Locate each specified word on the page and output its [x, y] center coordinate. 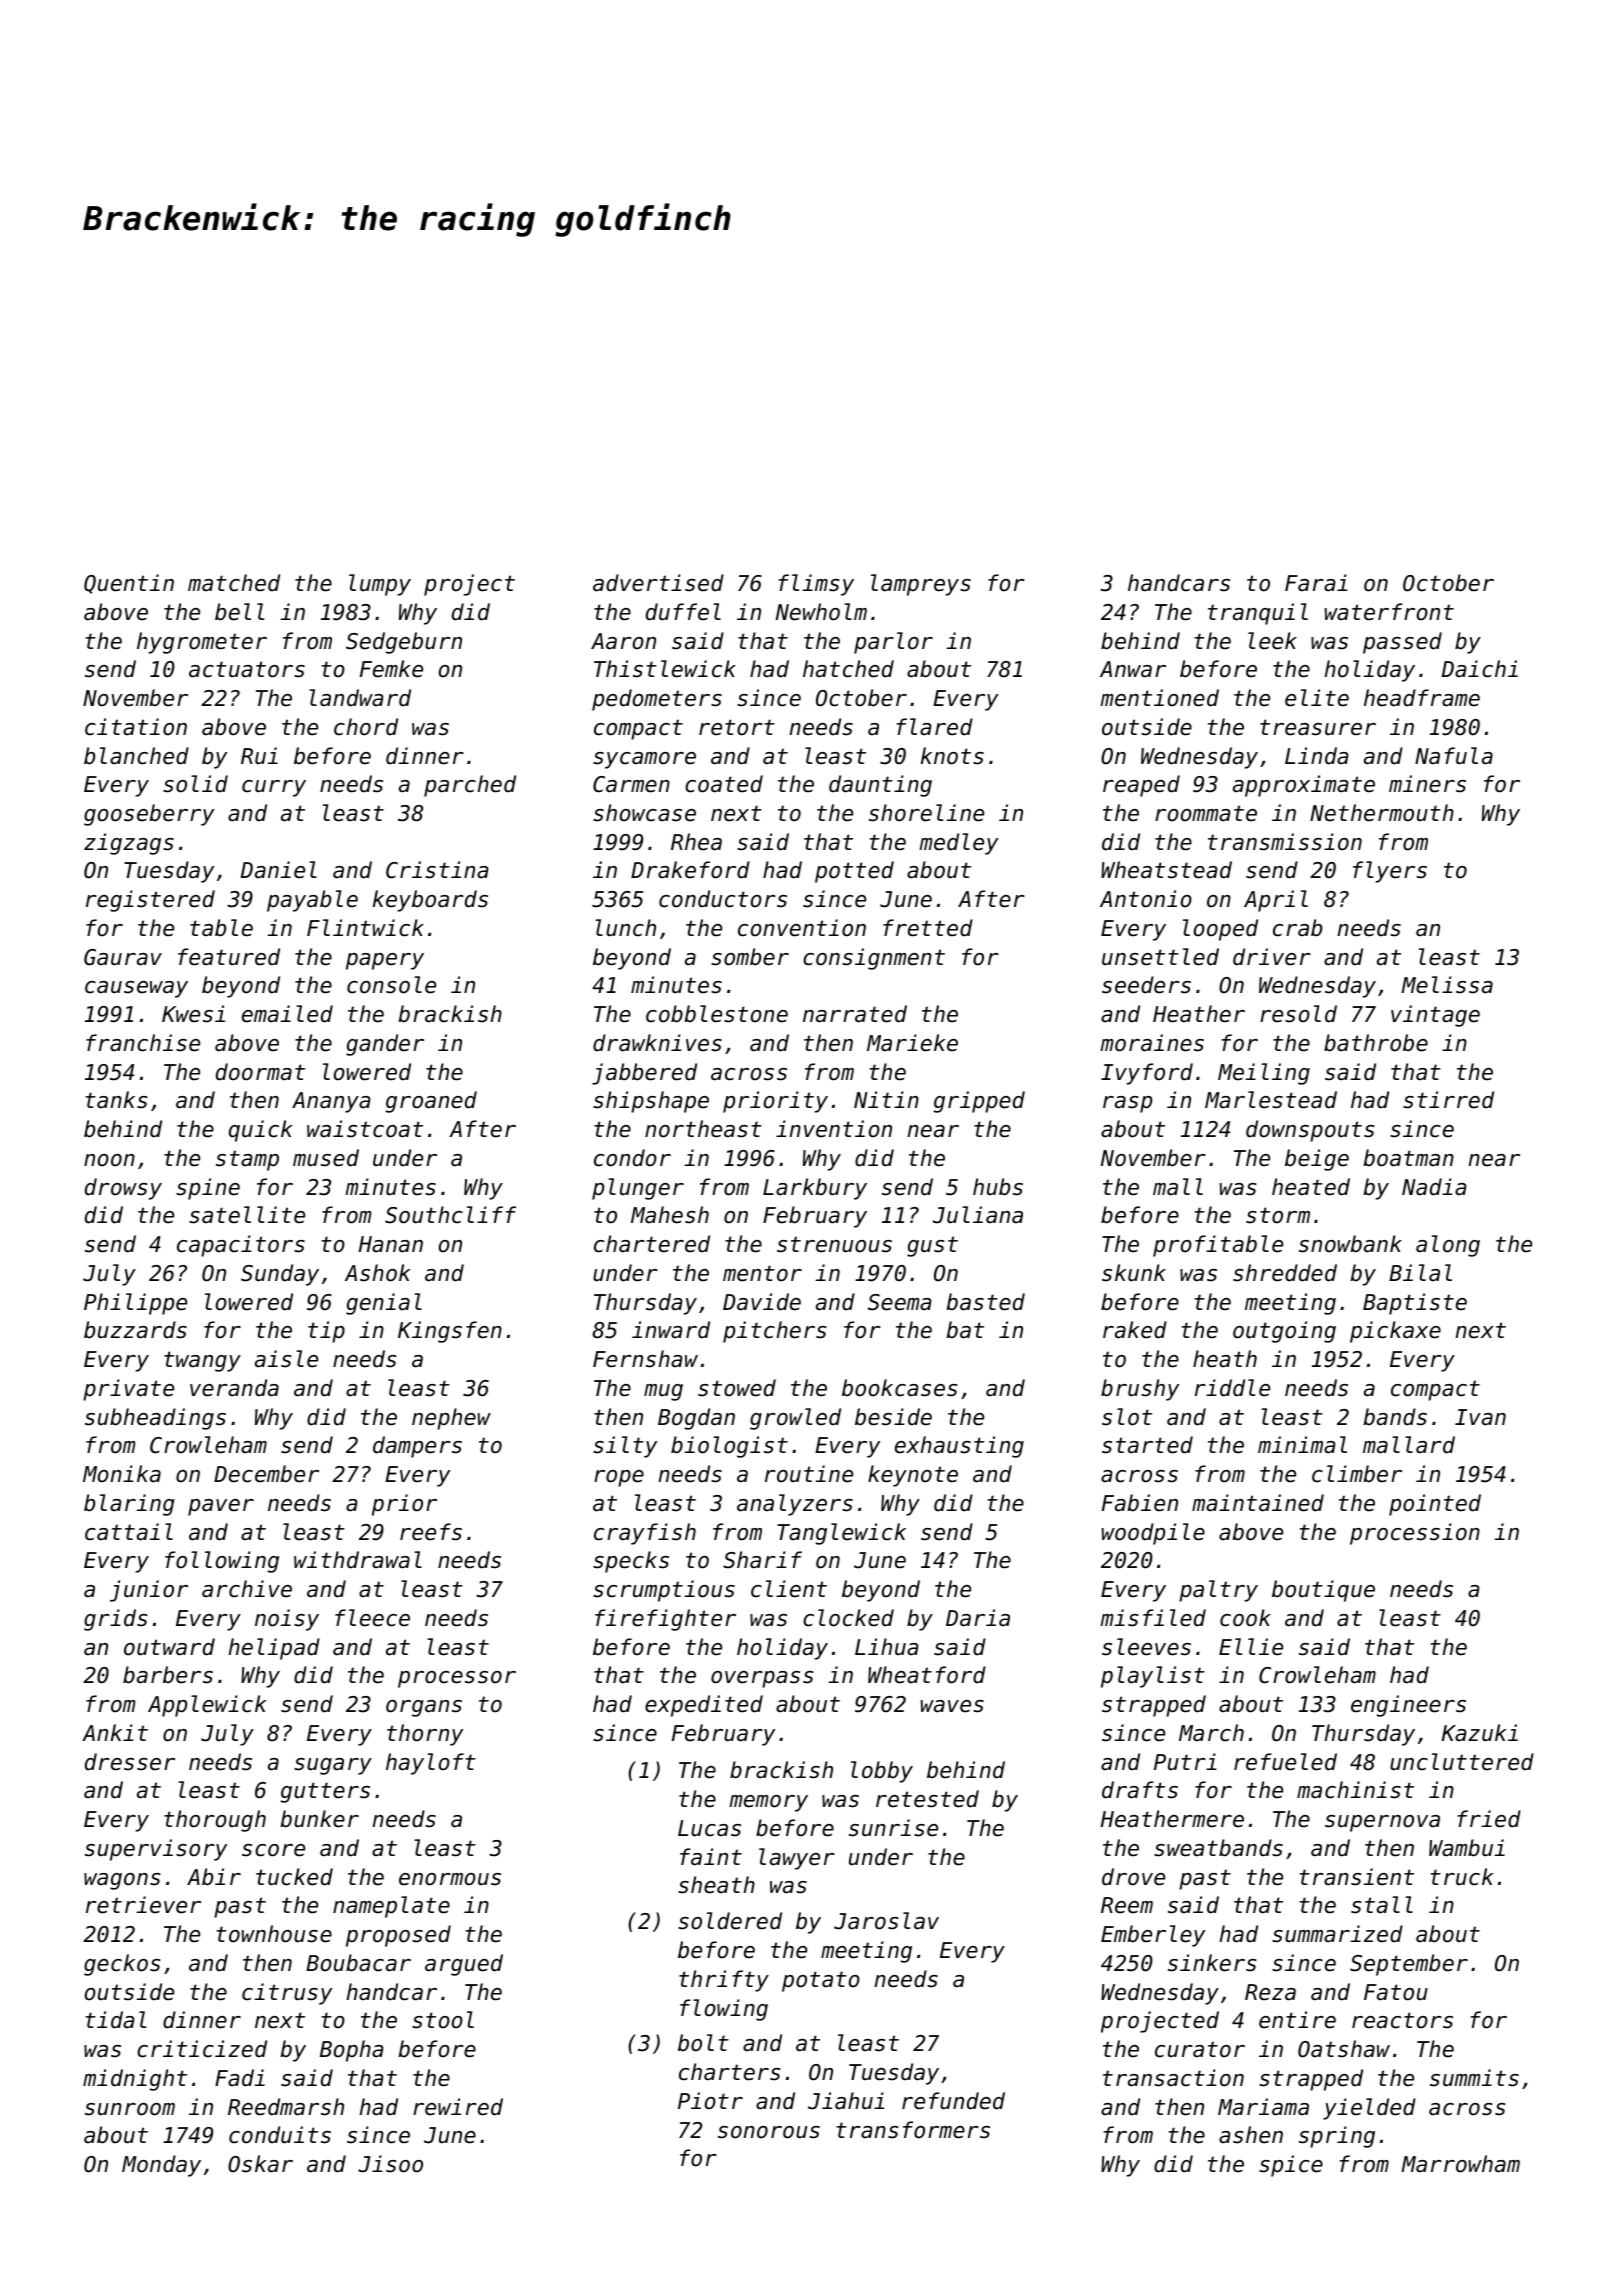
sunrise [893, 1828]
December [266, 1474]
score [273, 1850]
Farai [1316, 583]
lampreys [921, 585]
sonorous [769, 2132]
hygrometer [202, 643]
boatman [1408, 1158]
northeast [703, 1129]
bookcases [900, 1388]
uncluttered [1462, 1762]
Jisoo [390, 2164]
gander [385, 1045]
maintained [1258, 1503]
